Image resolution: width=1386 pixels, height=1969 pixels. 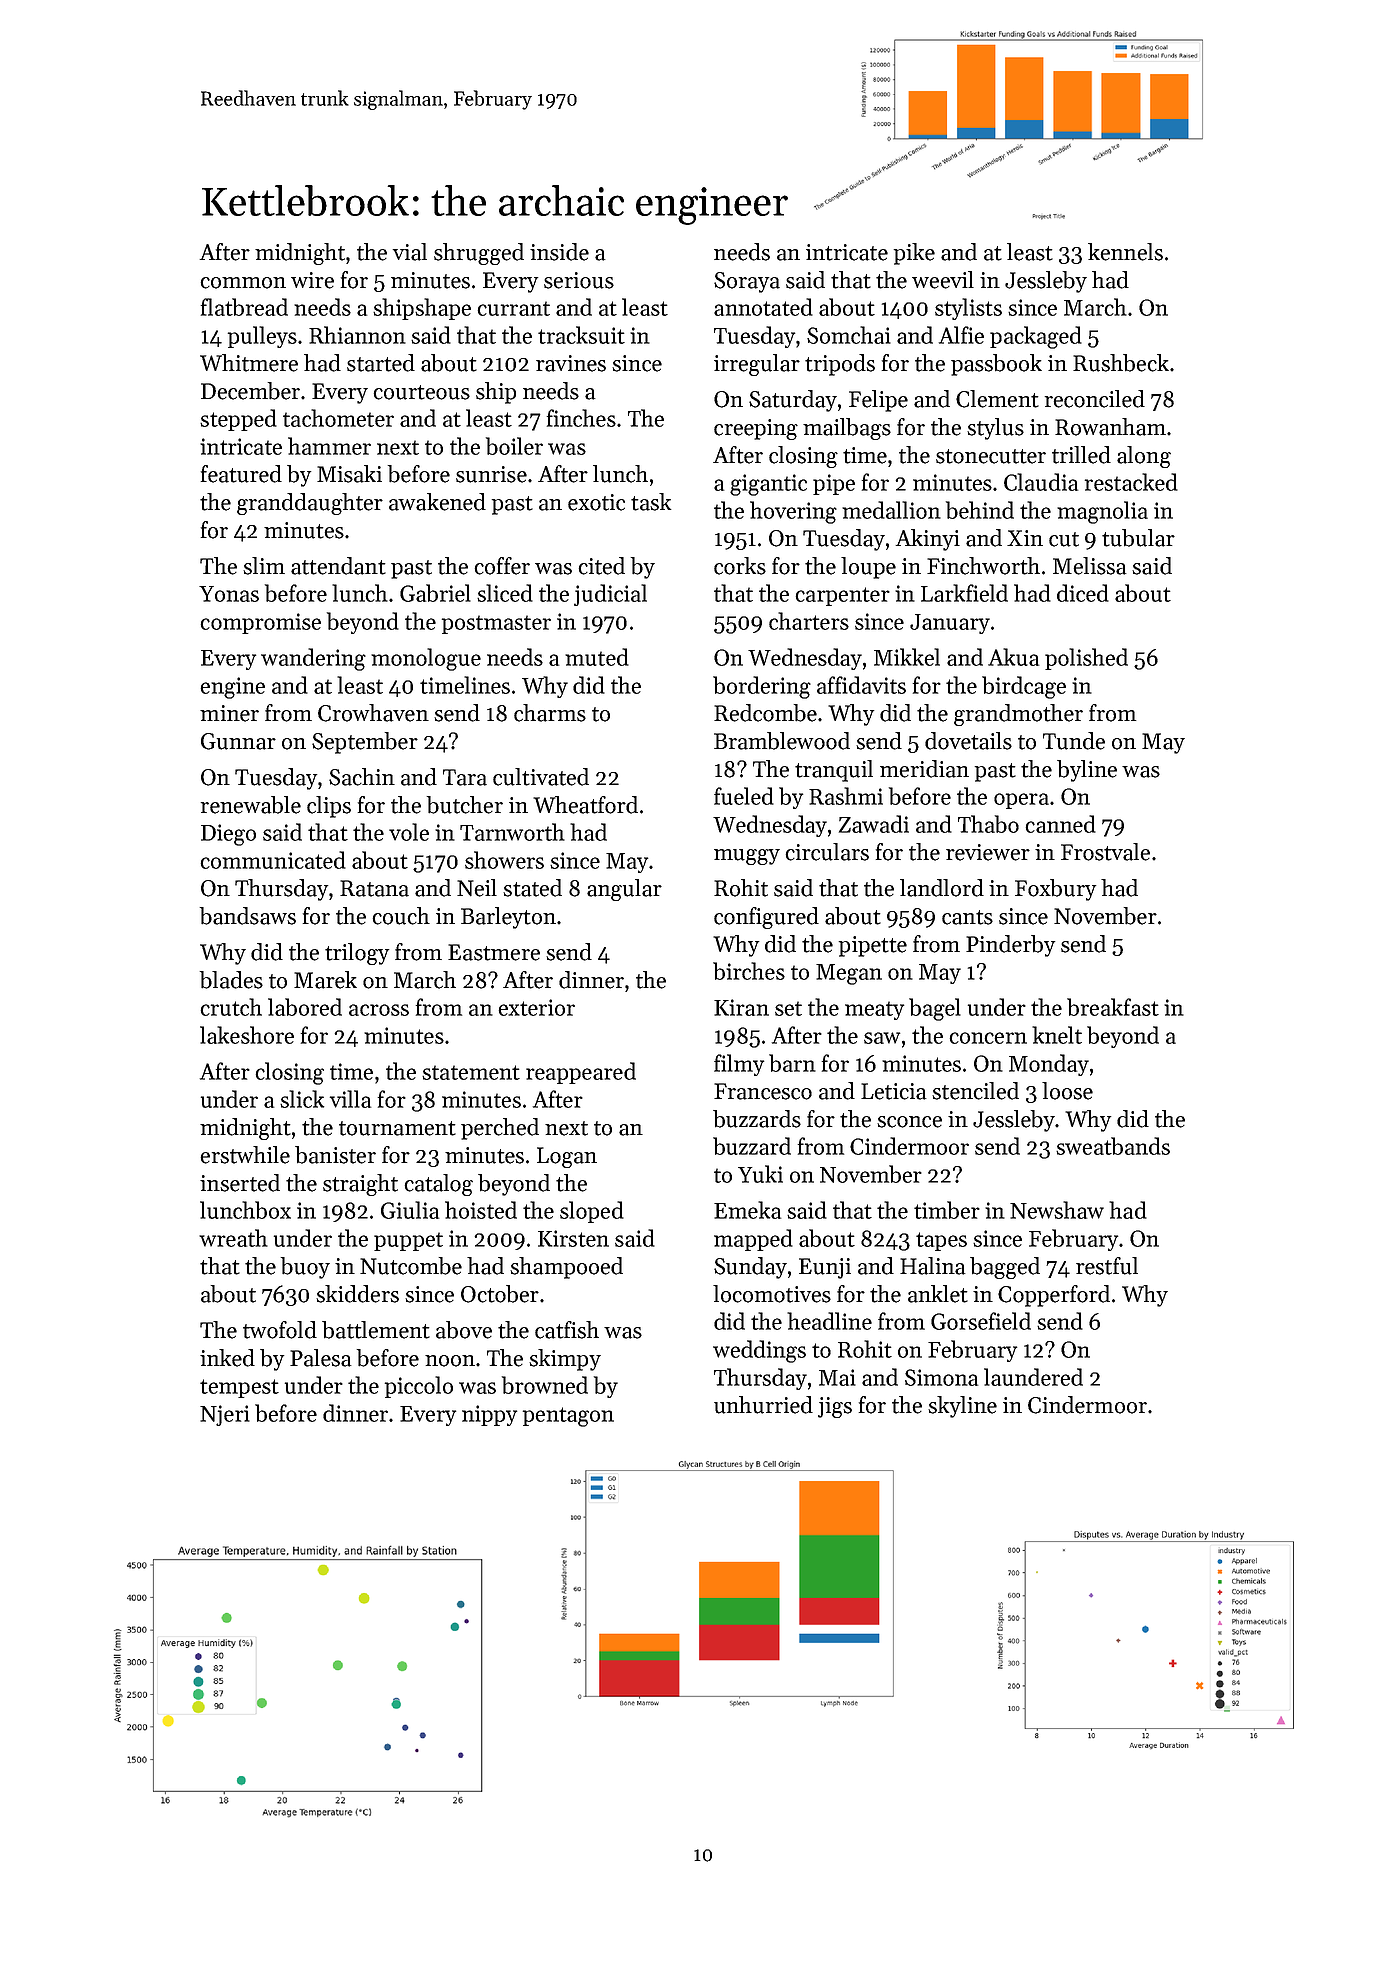 I want to click on inside, so click(x=559, y=252).
